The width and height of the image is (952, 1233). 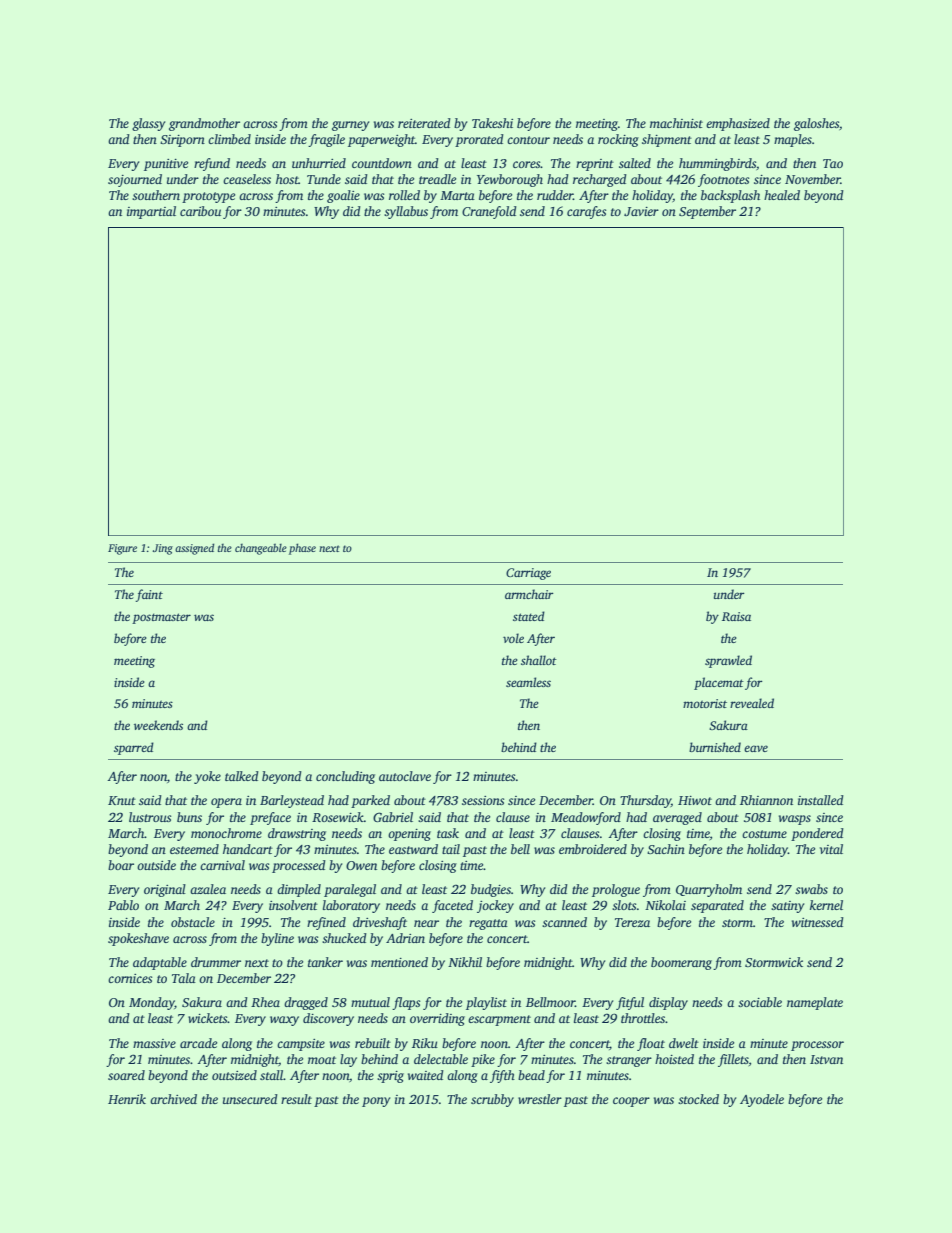 What do you see at coordinates (148, 124) in the image?
I see `glassy` at bounding box center [148, 124].
